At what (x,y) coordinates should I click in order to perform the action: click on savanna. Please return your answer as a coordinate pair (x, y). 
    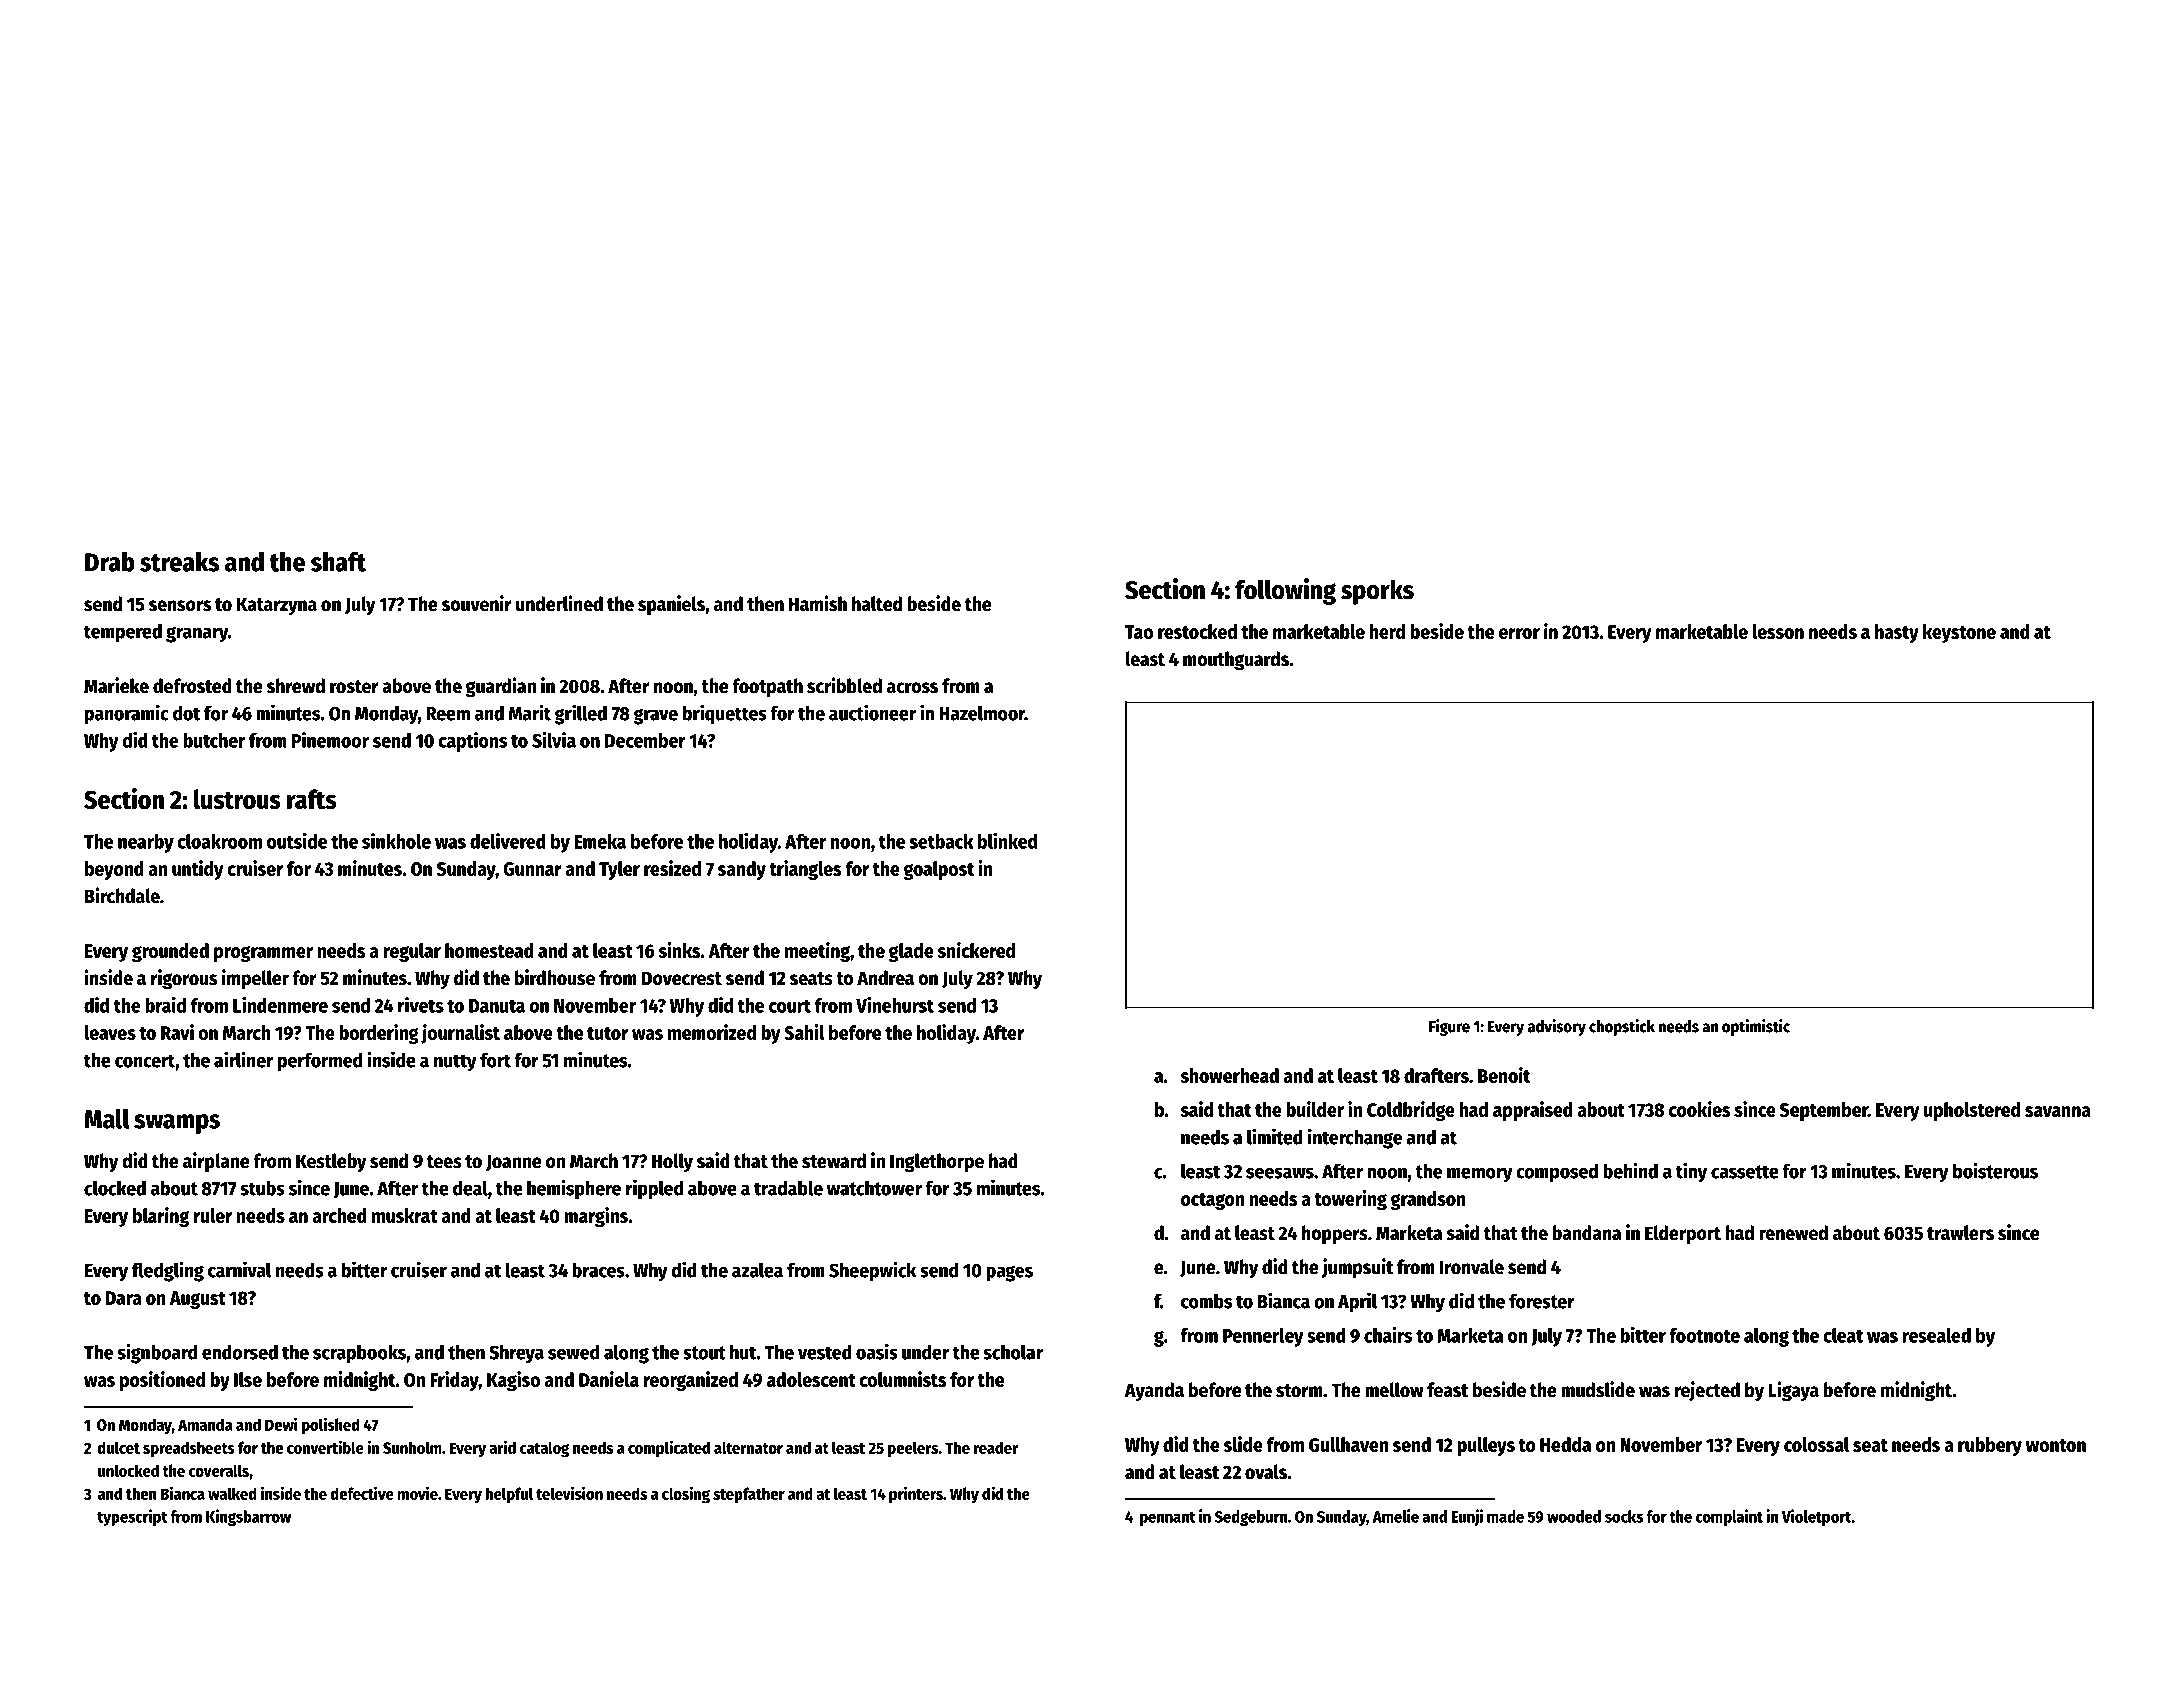
    Looking at the image, I should click on (2058, 1111).
